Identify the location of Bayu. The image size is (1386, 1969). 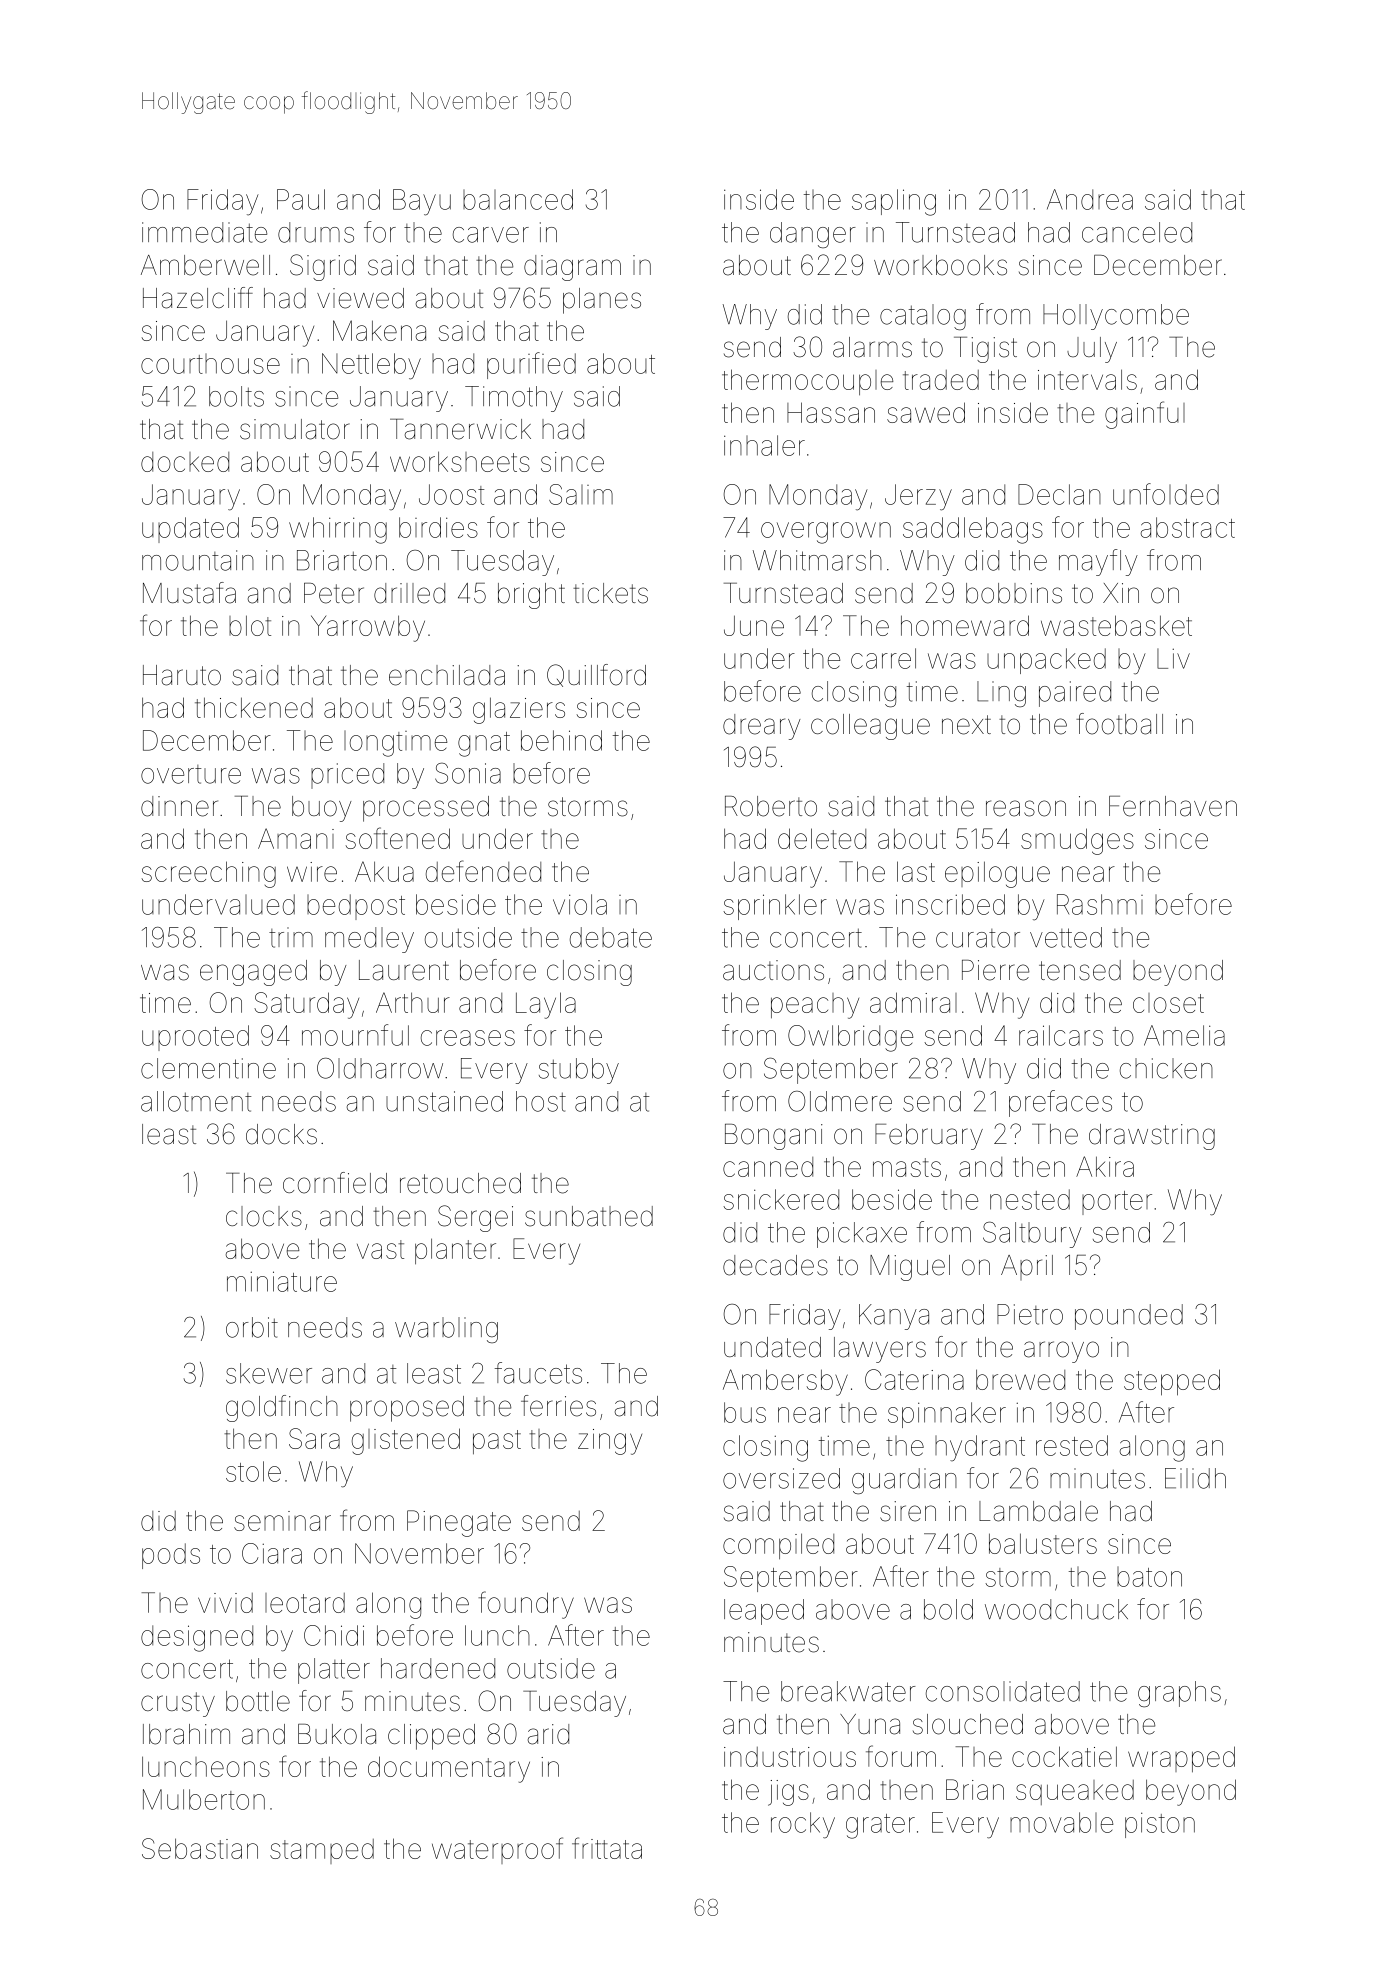
(422, 202).
